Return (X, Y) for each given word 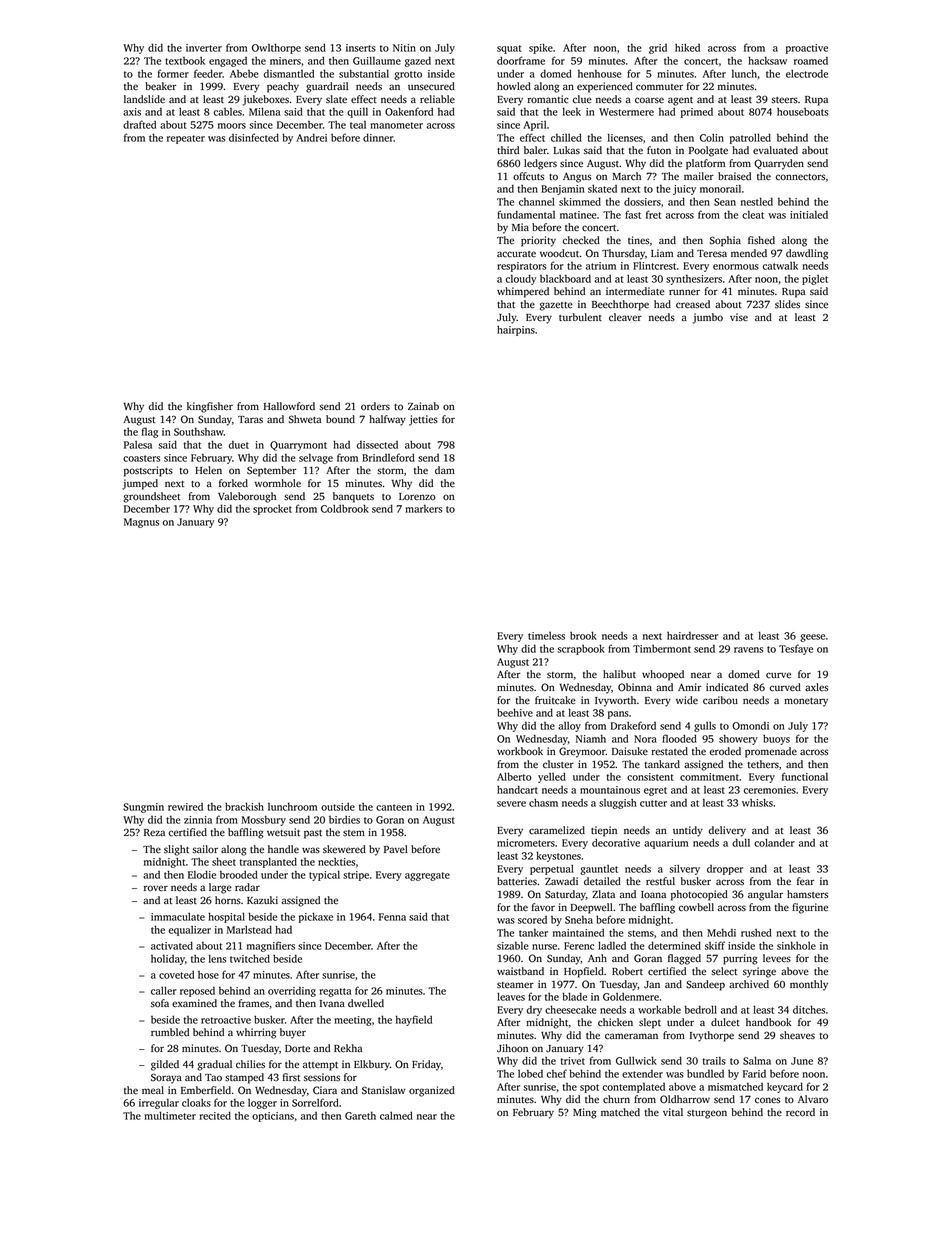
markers (423, 509)
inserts (361, 48)
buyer (293, 1033)
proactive (807, 49)
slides (787, 304)
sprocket (272, 510)
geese (812, 638)
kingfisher (210, 407)
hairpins (516, 330)
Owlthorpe (276, 48)
